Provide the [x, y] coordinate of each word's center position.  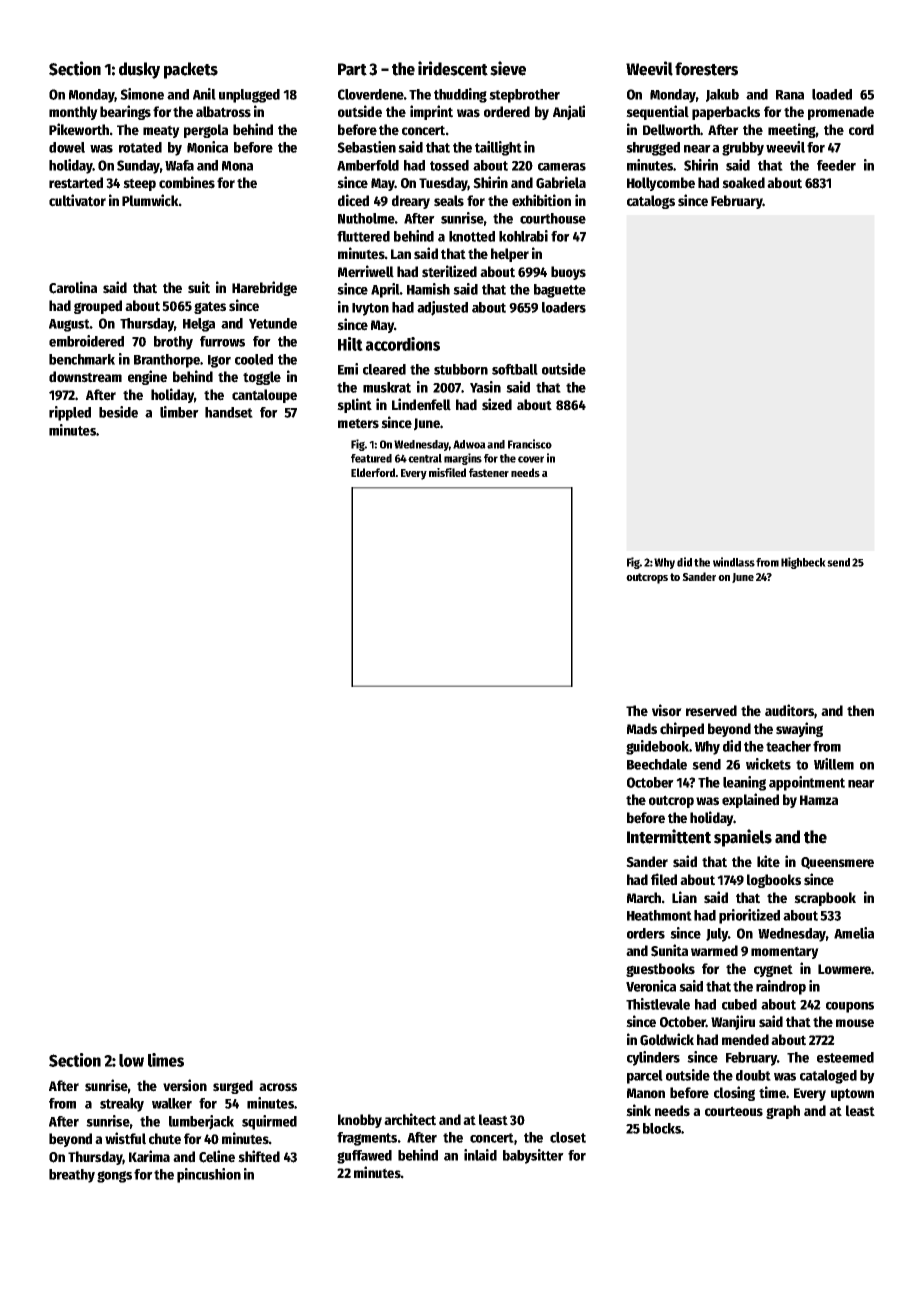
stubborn [461, 369]
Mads [642, 729]
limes [166, 1060]
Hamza [819, 800]
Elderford [373, 472]
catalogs [651, 202]
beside [118, 412]
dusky [139, 70]
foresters [706, 69]
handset [229, 412]
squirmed [269, 1122]
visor [667, 710]
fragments [367, 1139]
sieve [508, 68]
